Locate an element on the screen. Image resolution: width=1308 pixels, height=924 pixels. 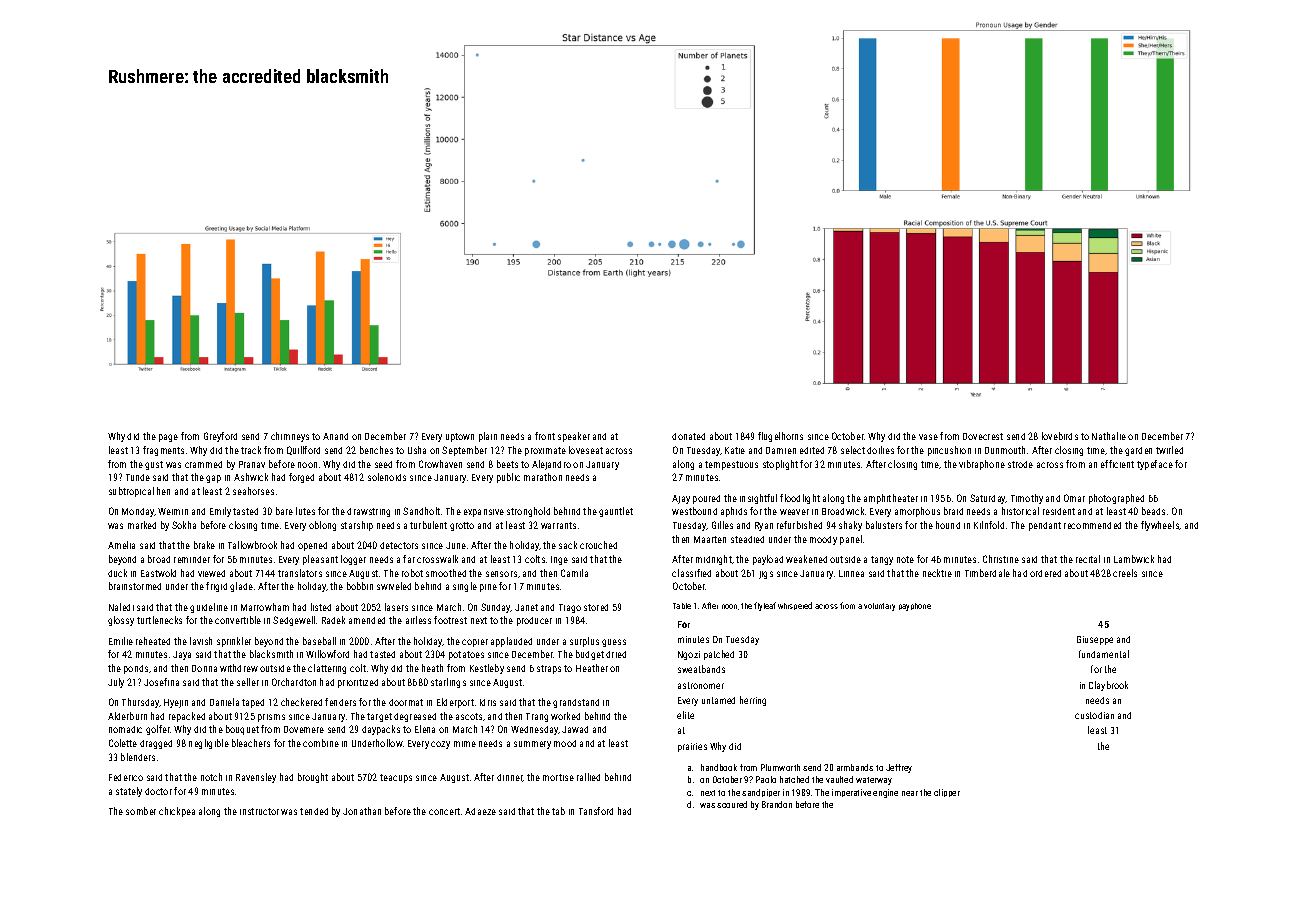
Kilnfold is located at coordinates (989, 525).
